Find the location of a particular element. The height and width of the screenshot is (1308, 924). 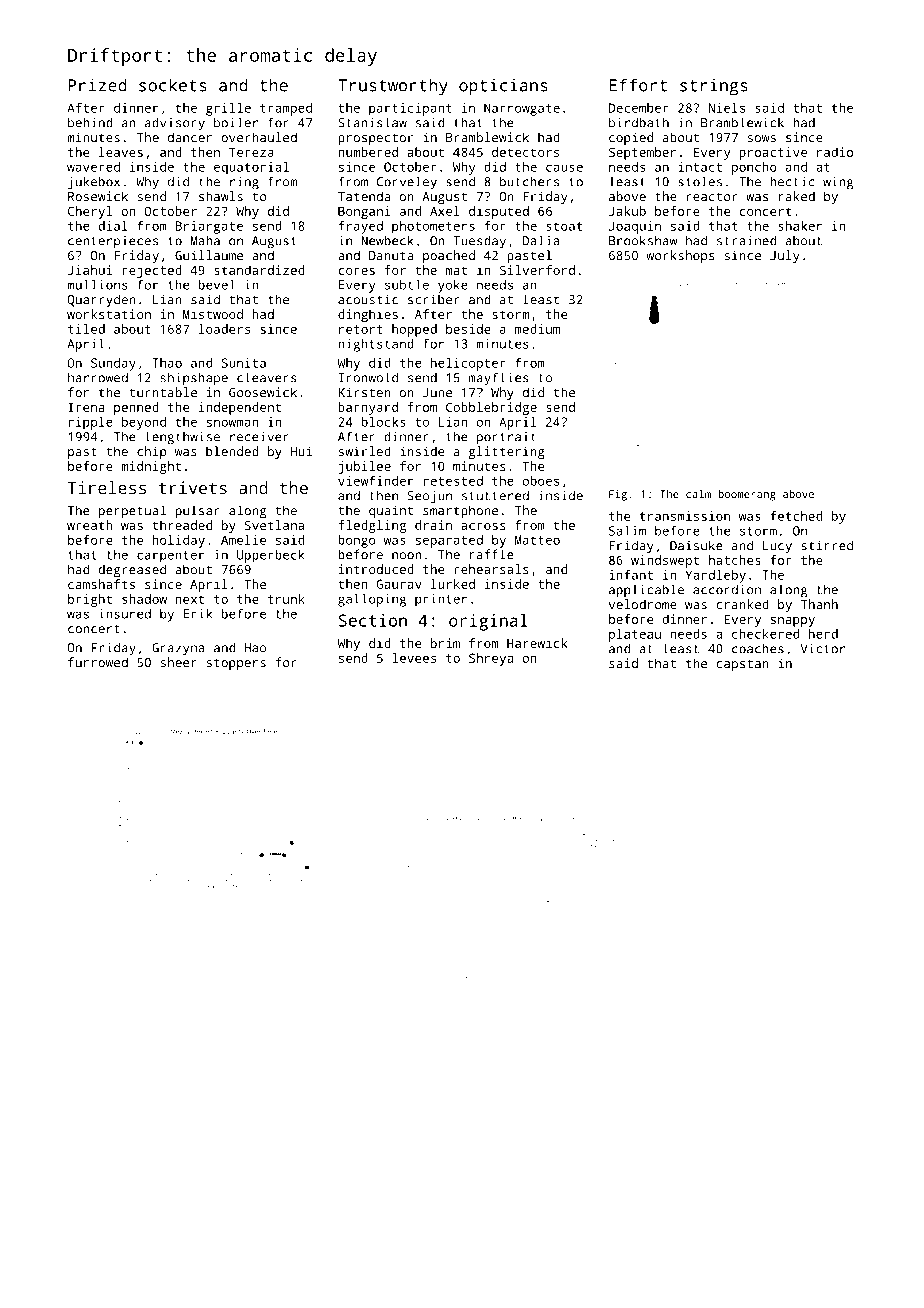

Effort is located at coordinates (638, 85).
